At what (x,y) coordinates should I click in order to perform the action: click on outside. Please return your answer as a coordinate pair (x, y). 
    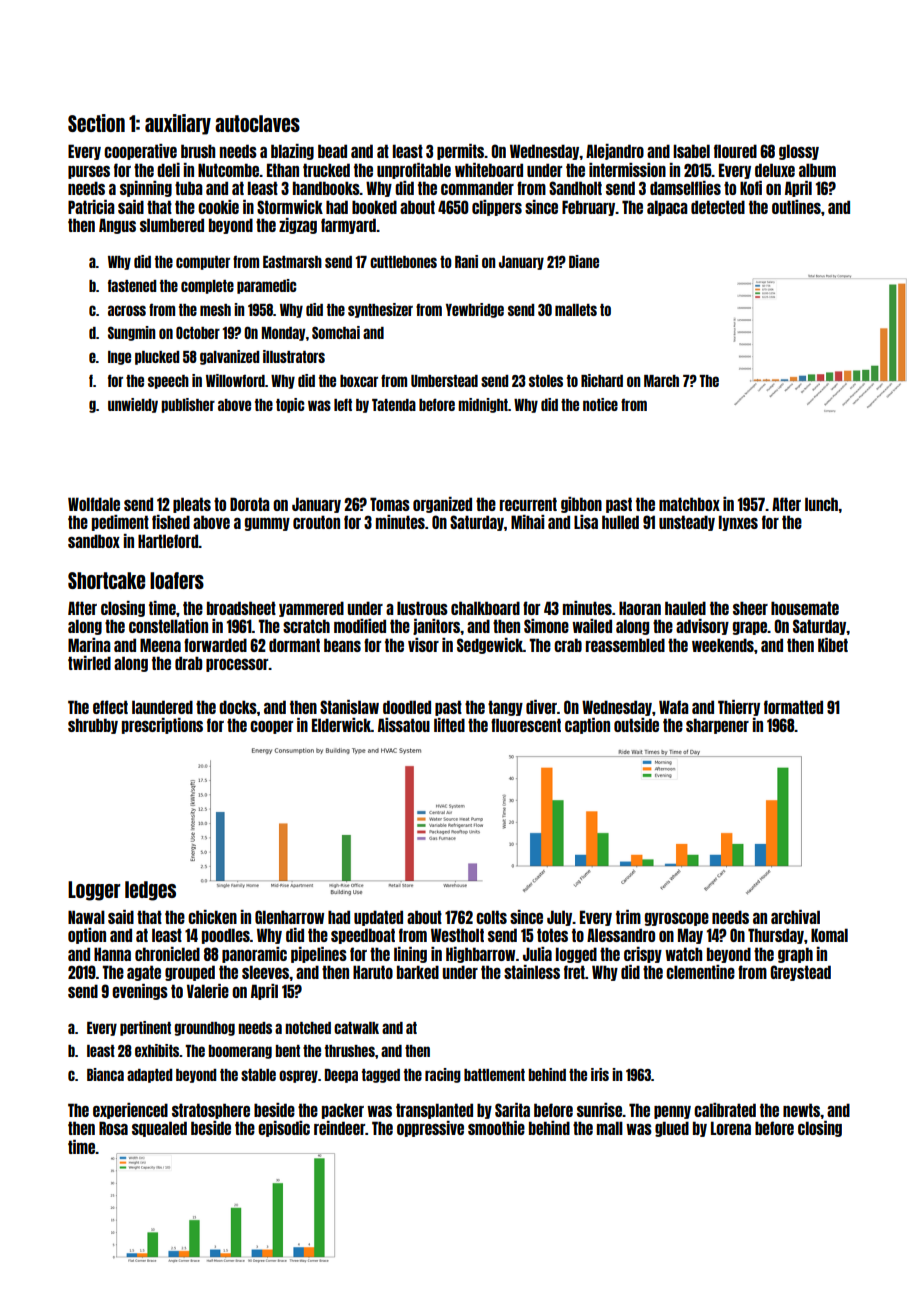
    Looking at the image, I should click on (636, 725).
